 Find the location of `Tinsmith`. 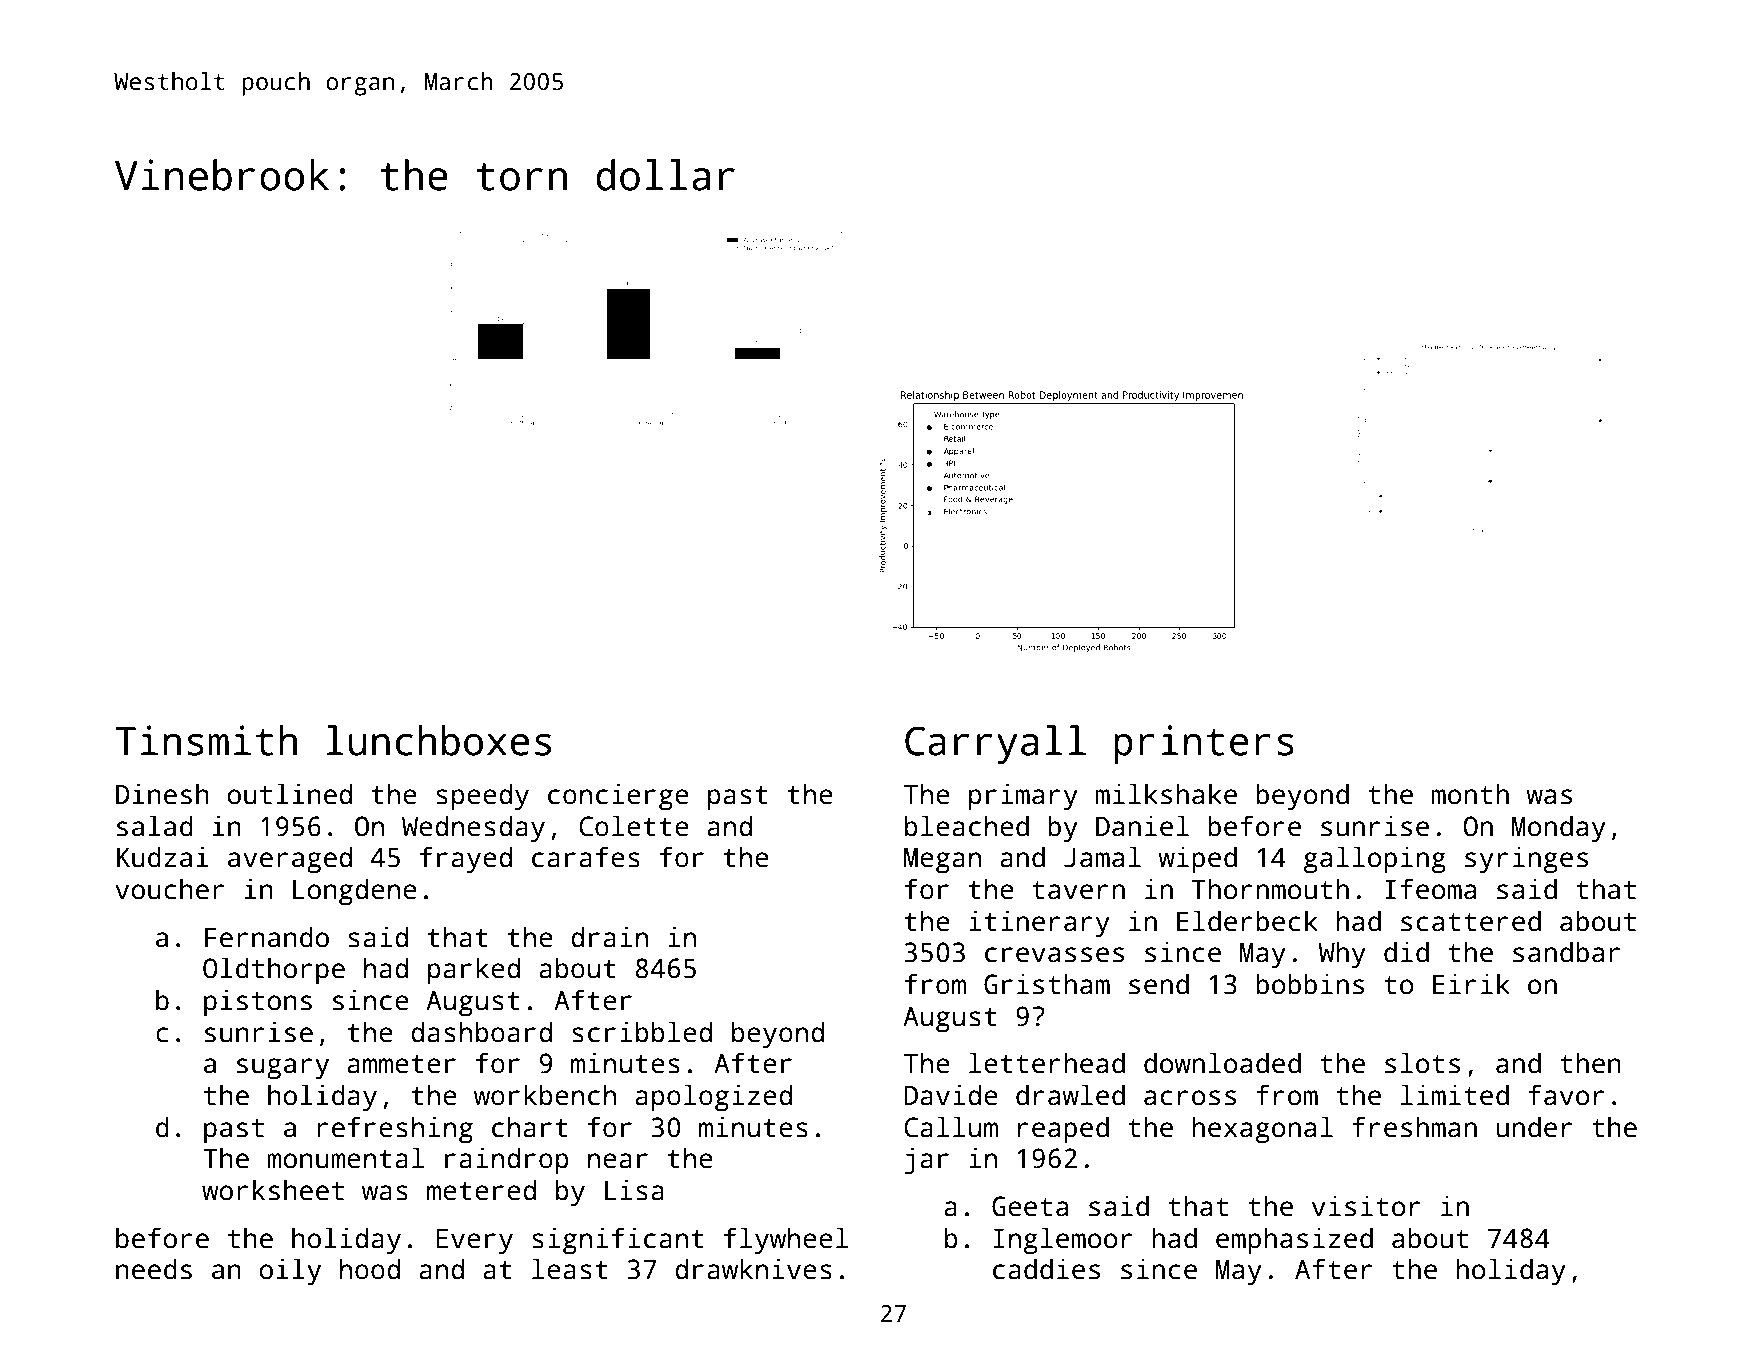

Tinsmith is located at coordinates (206, 740).
